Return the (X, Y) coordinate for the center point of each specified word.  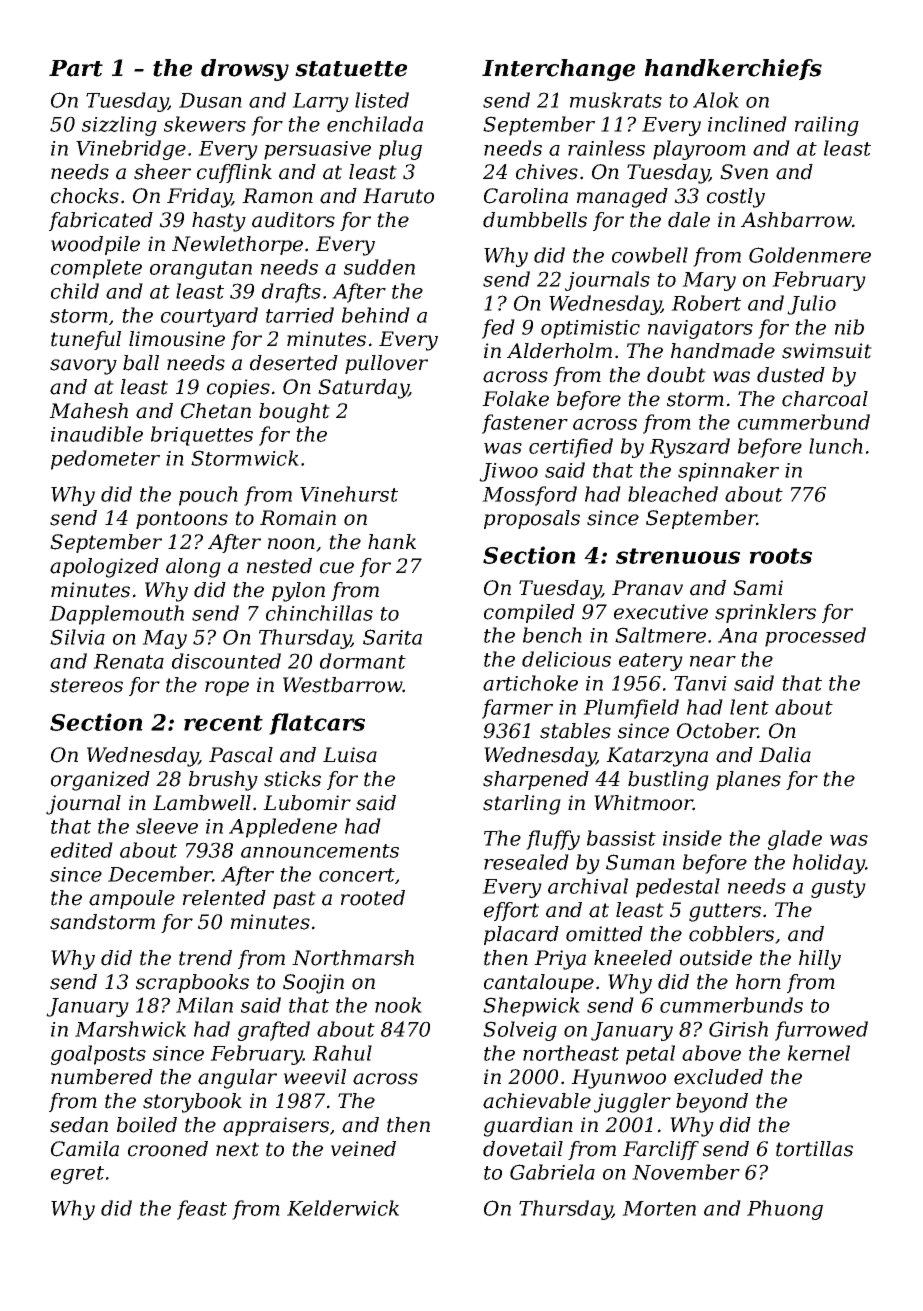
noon (291, 544)
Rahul (342, 1053)
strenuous (678, 556)
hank (392, 542)
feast (202, 1210)
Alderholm (559, 351)
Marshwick (130, 1029)
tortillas (814, 1149)
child (75, 291)
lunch (836, 446)
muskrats (616, 100)
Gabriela (552, 1172)
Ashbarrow (796, 220)
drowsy (245, 70)
